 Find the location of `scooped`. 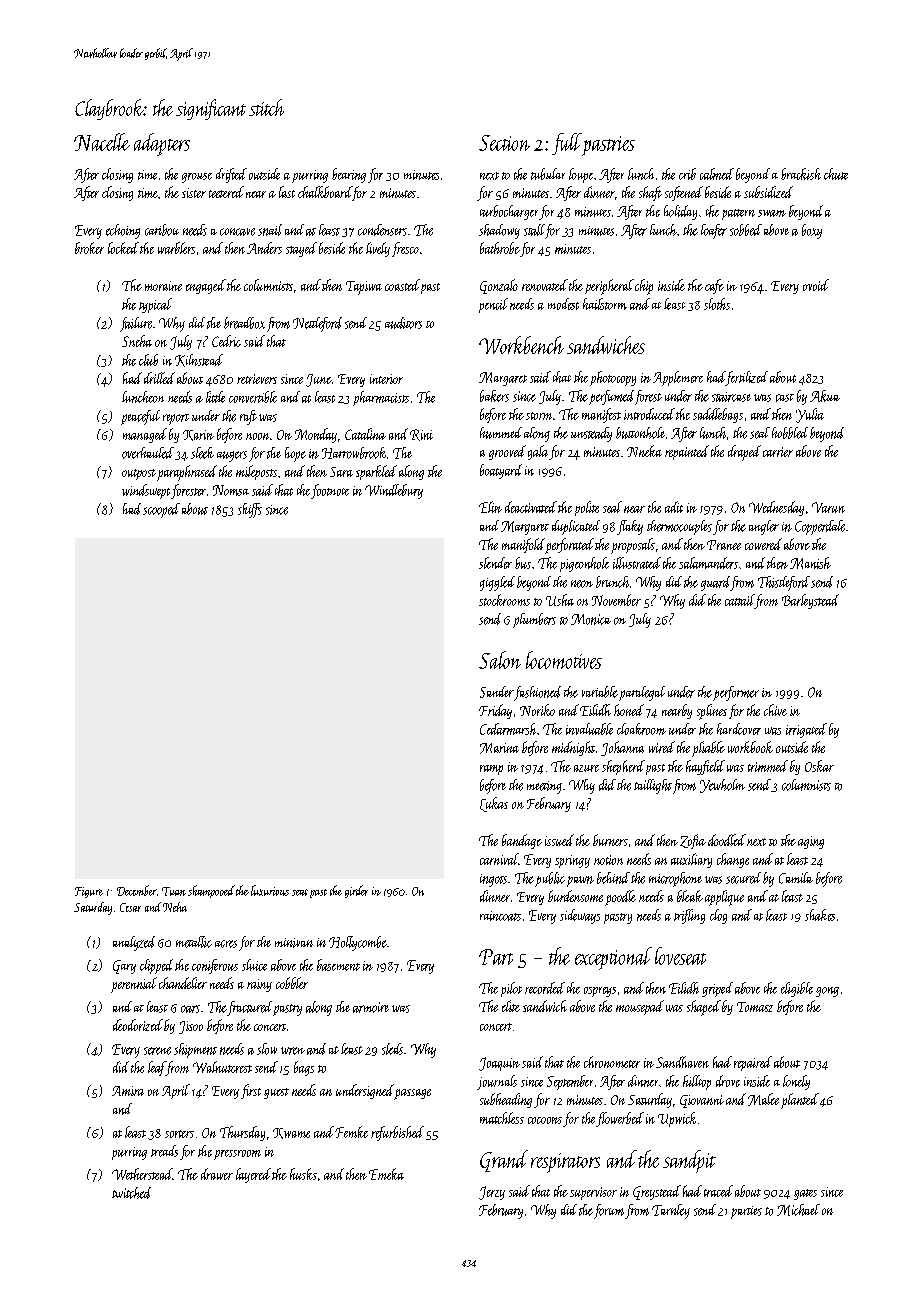

scooped is located at coordinates (161, 510).
